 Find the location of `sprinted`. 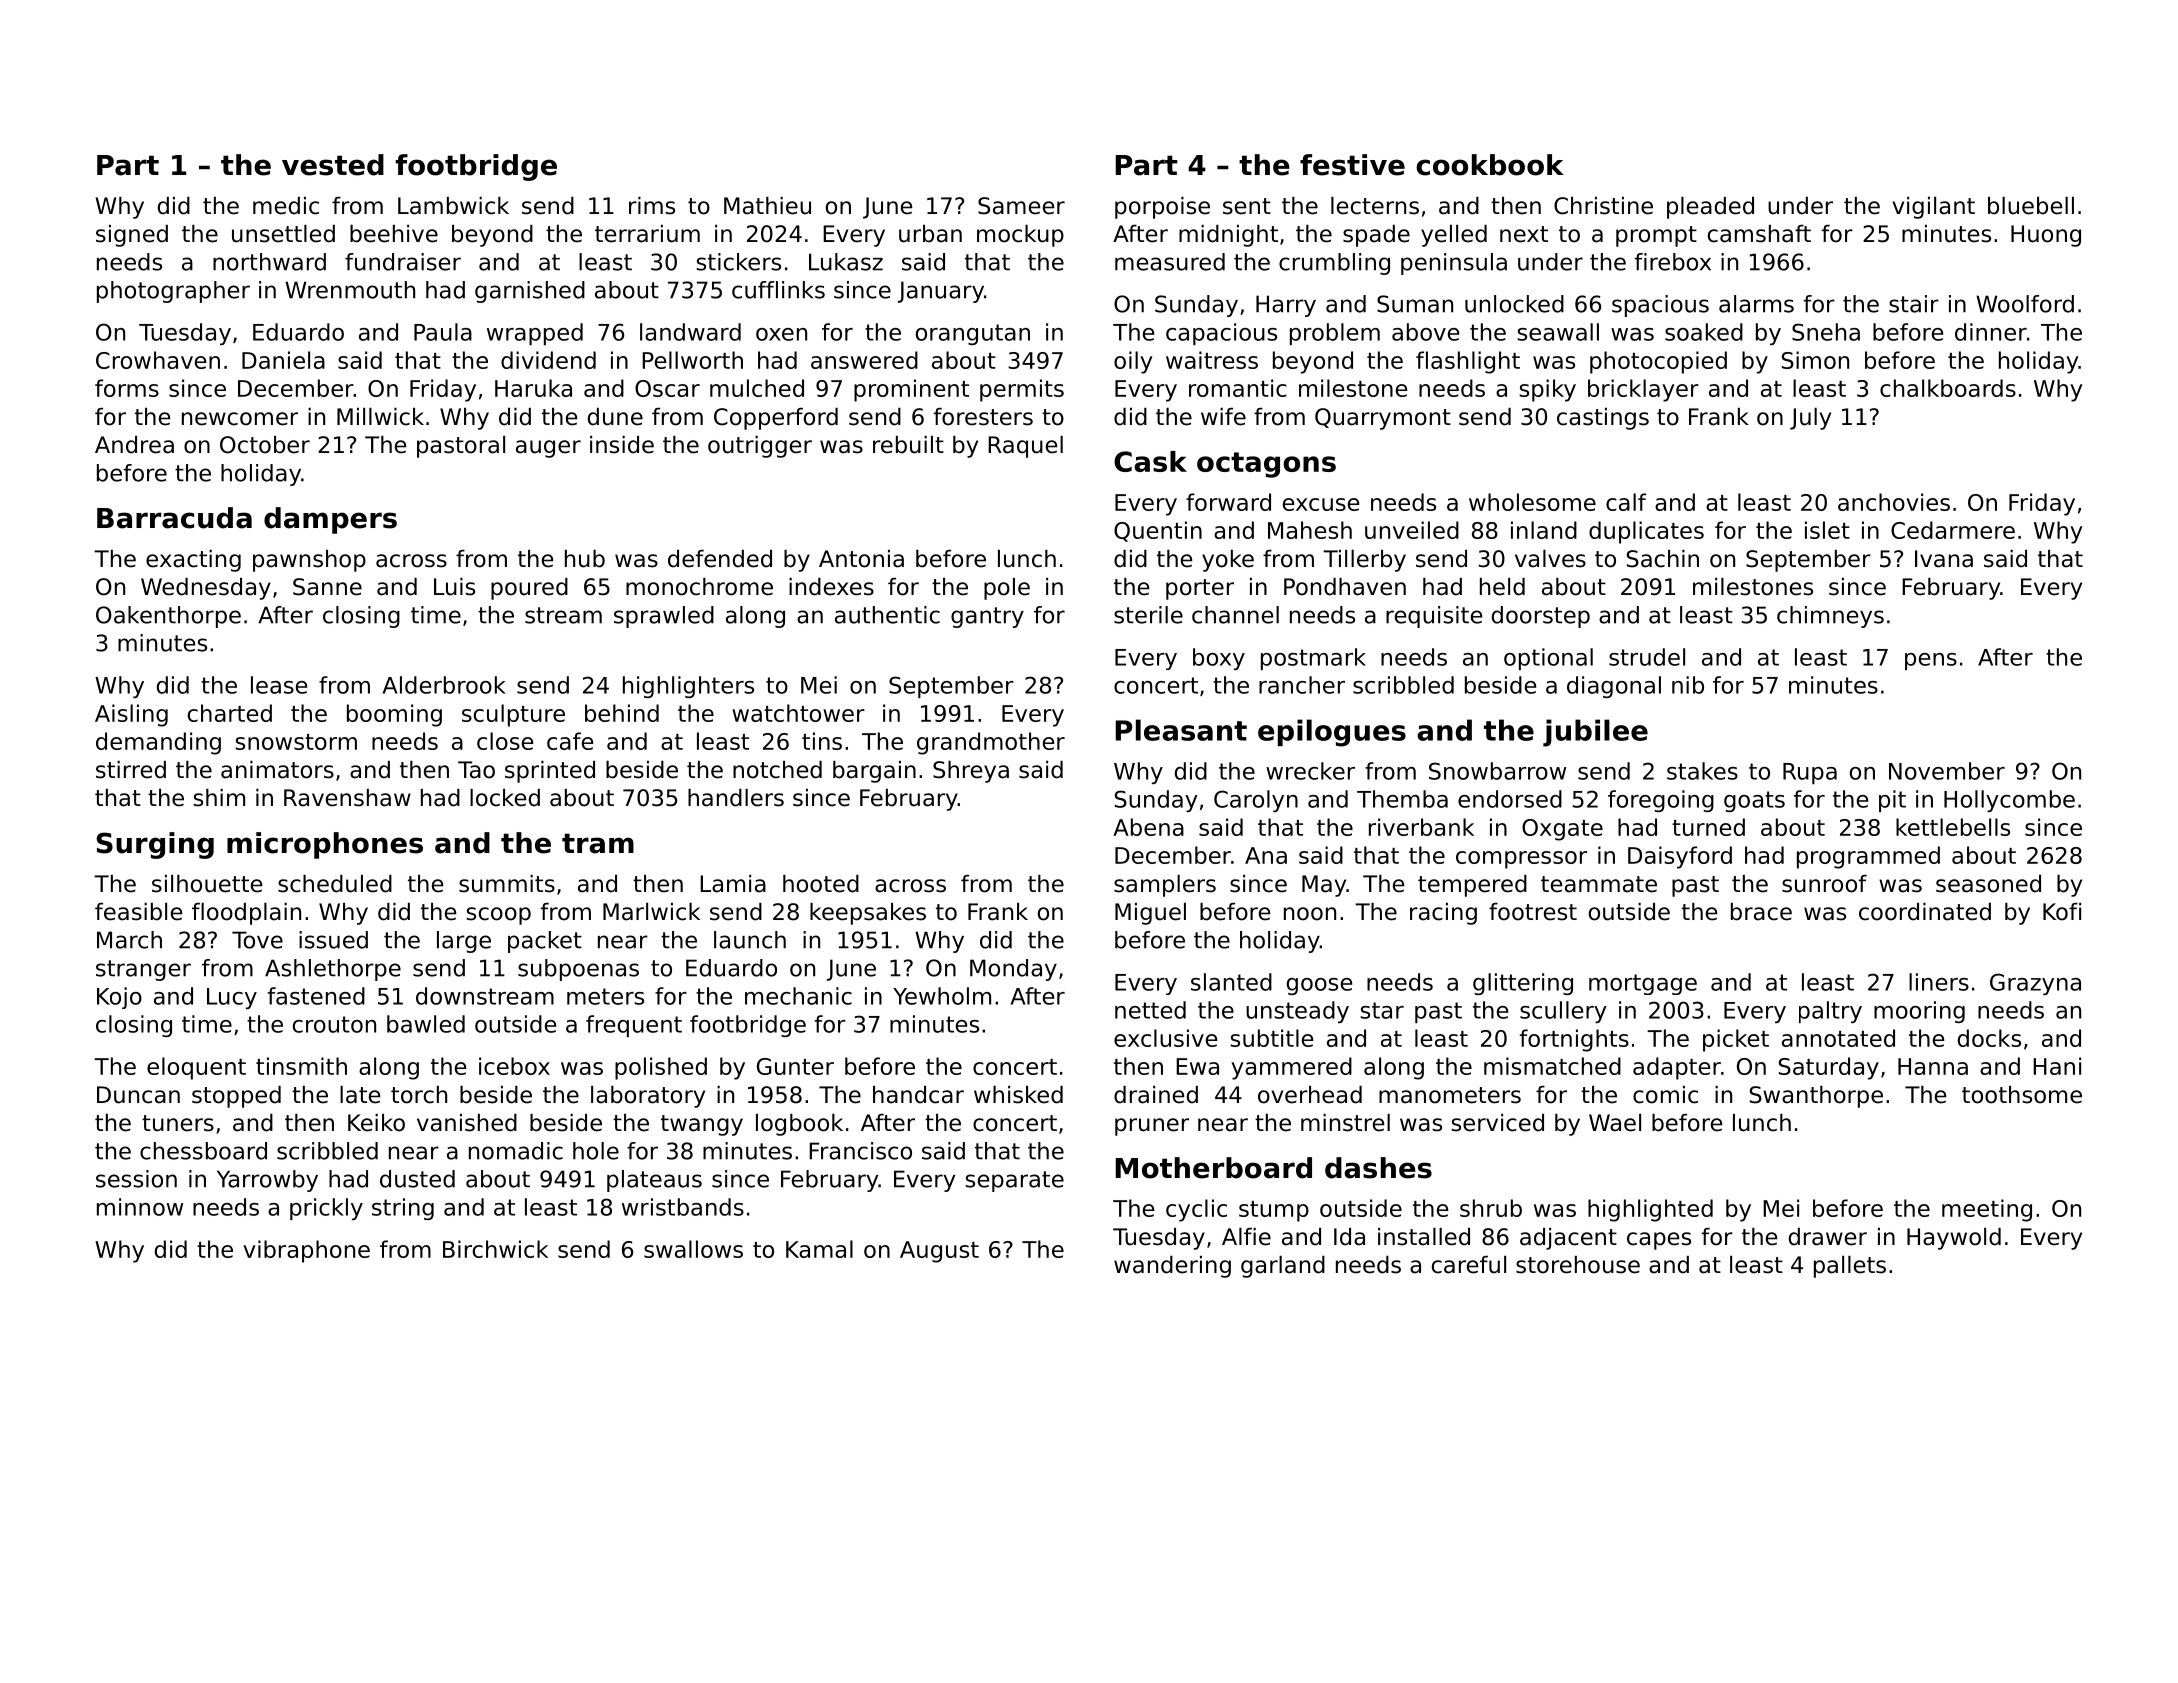

sprinted is located at coordinates (550, 772).
